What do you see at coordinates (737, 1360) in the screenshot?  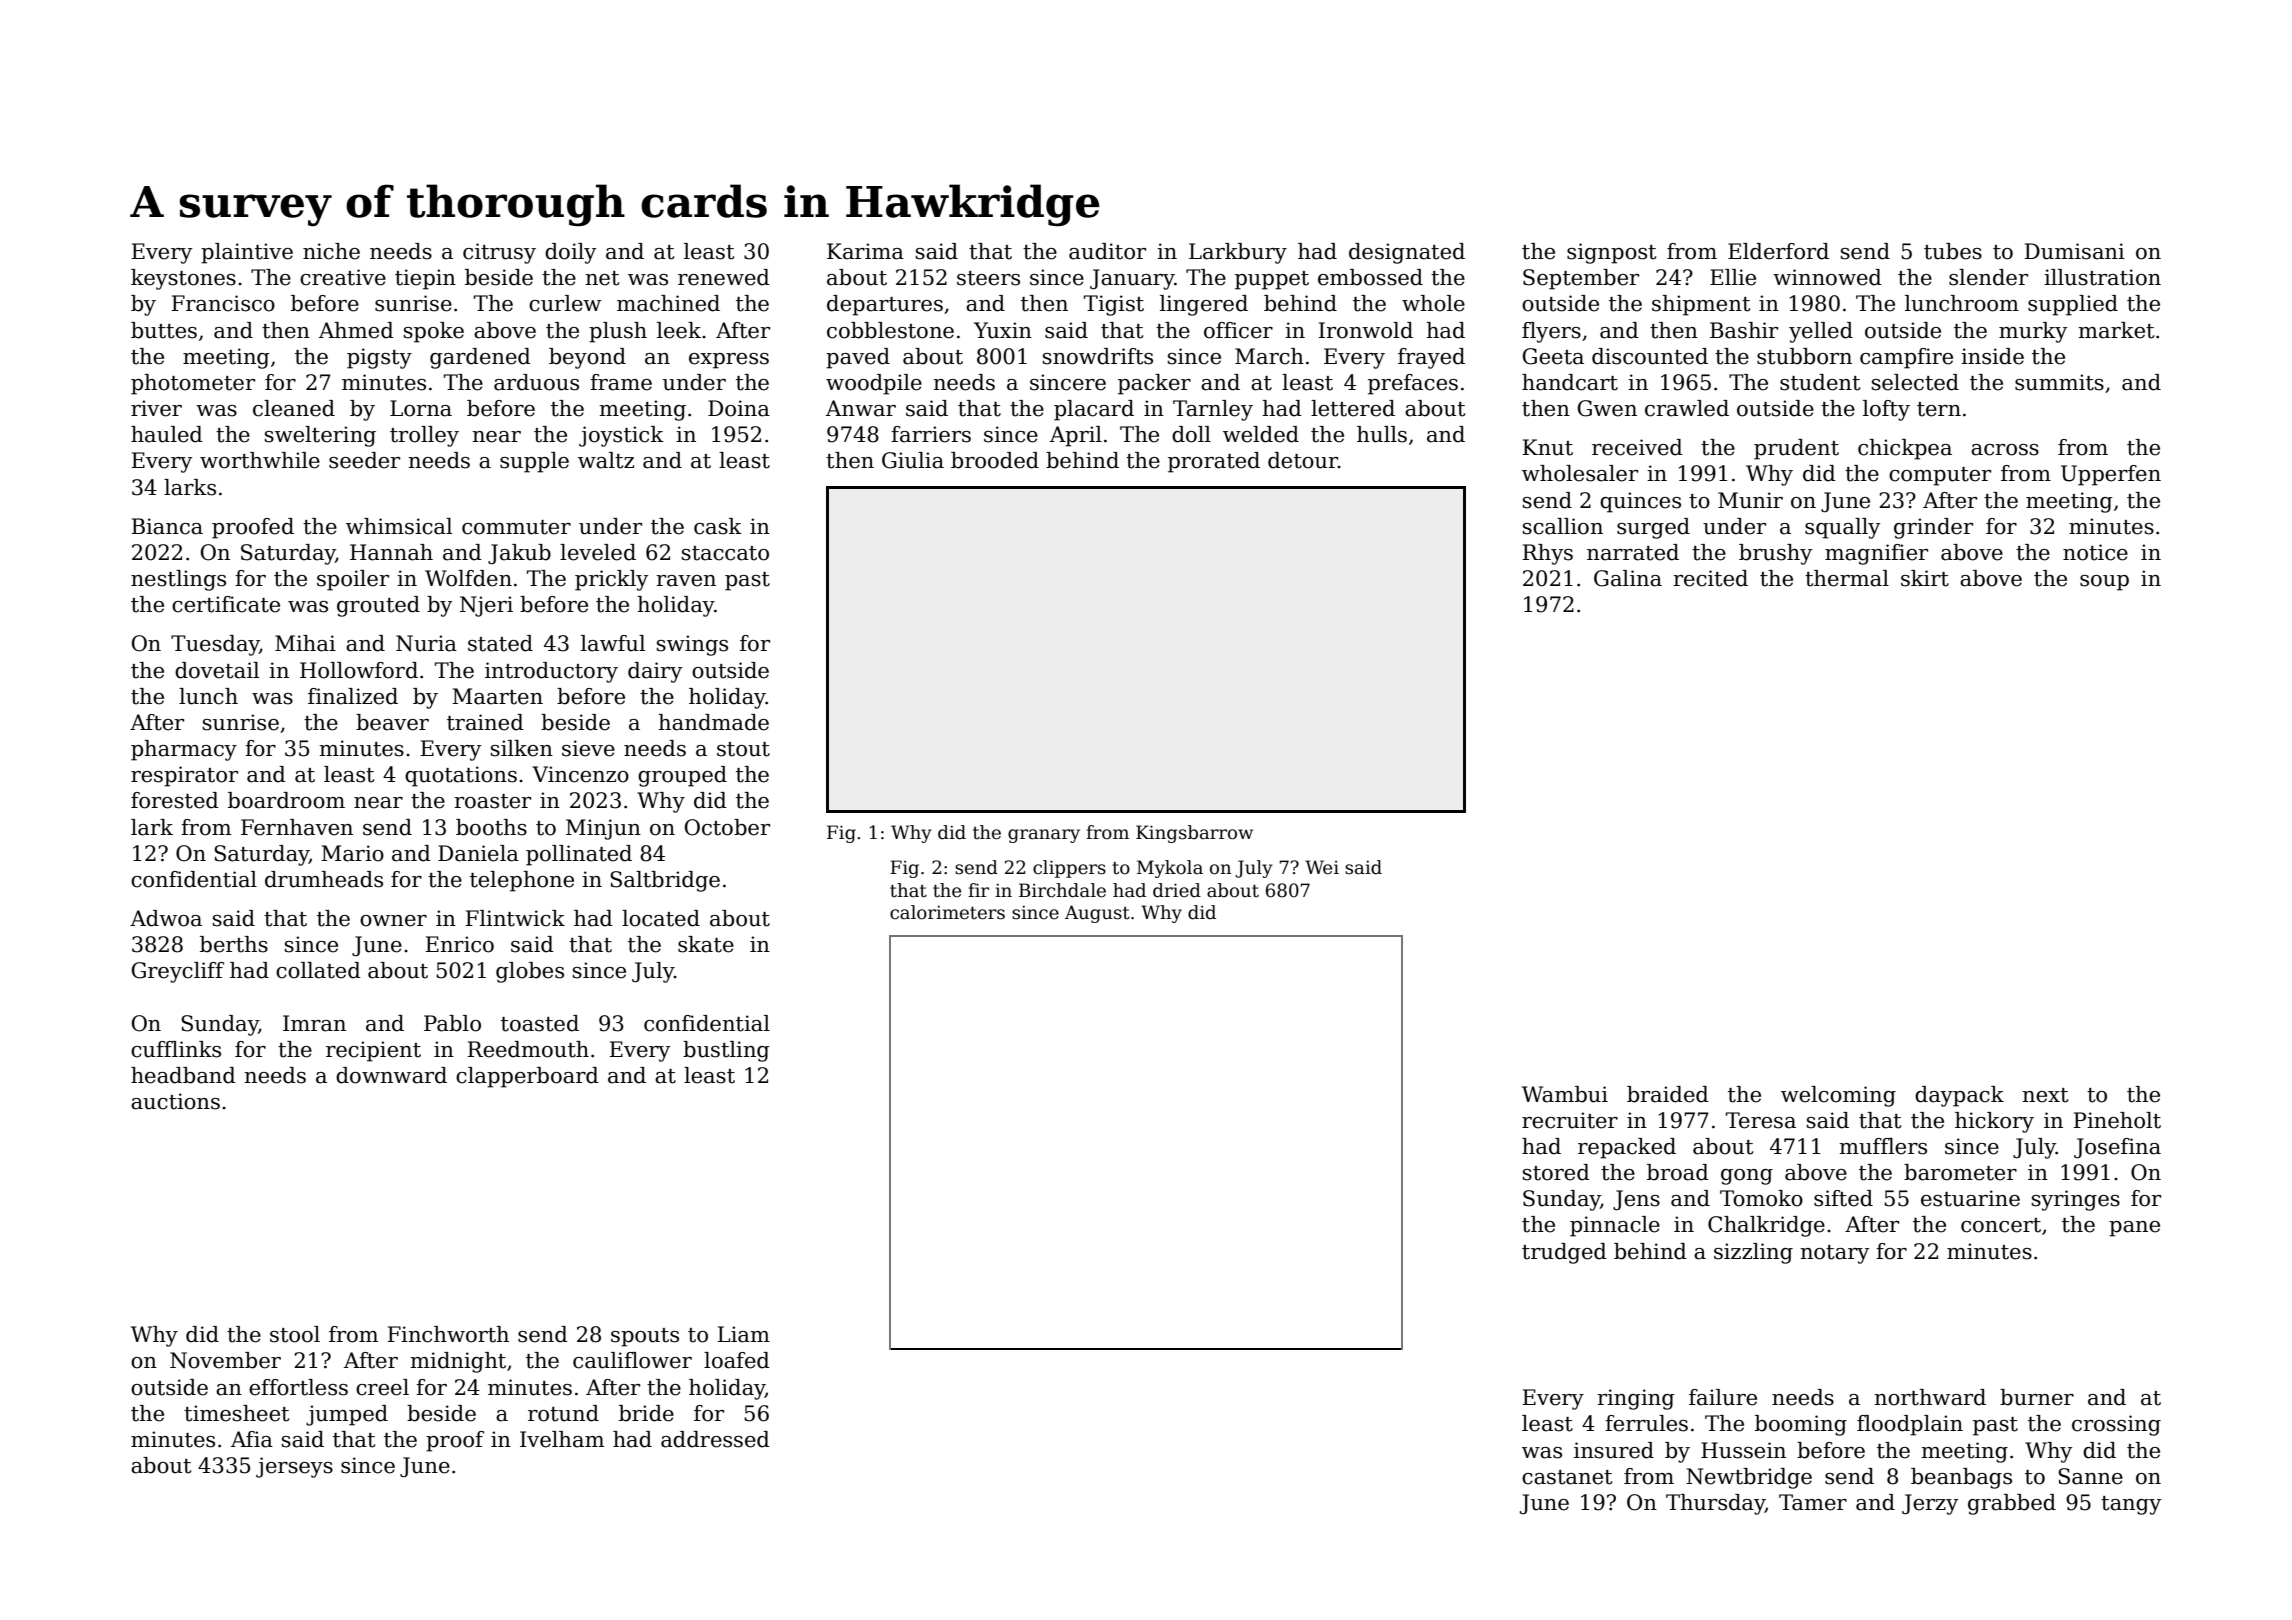 I see `loafed` at bounding box center [737, 1360].
